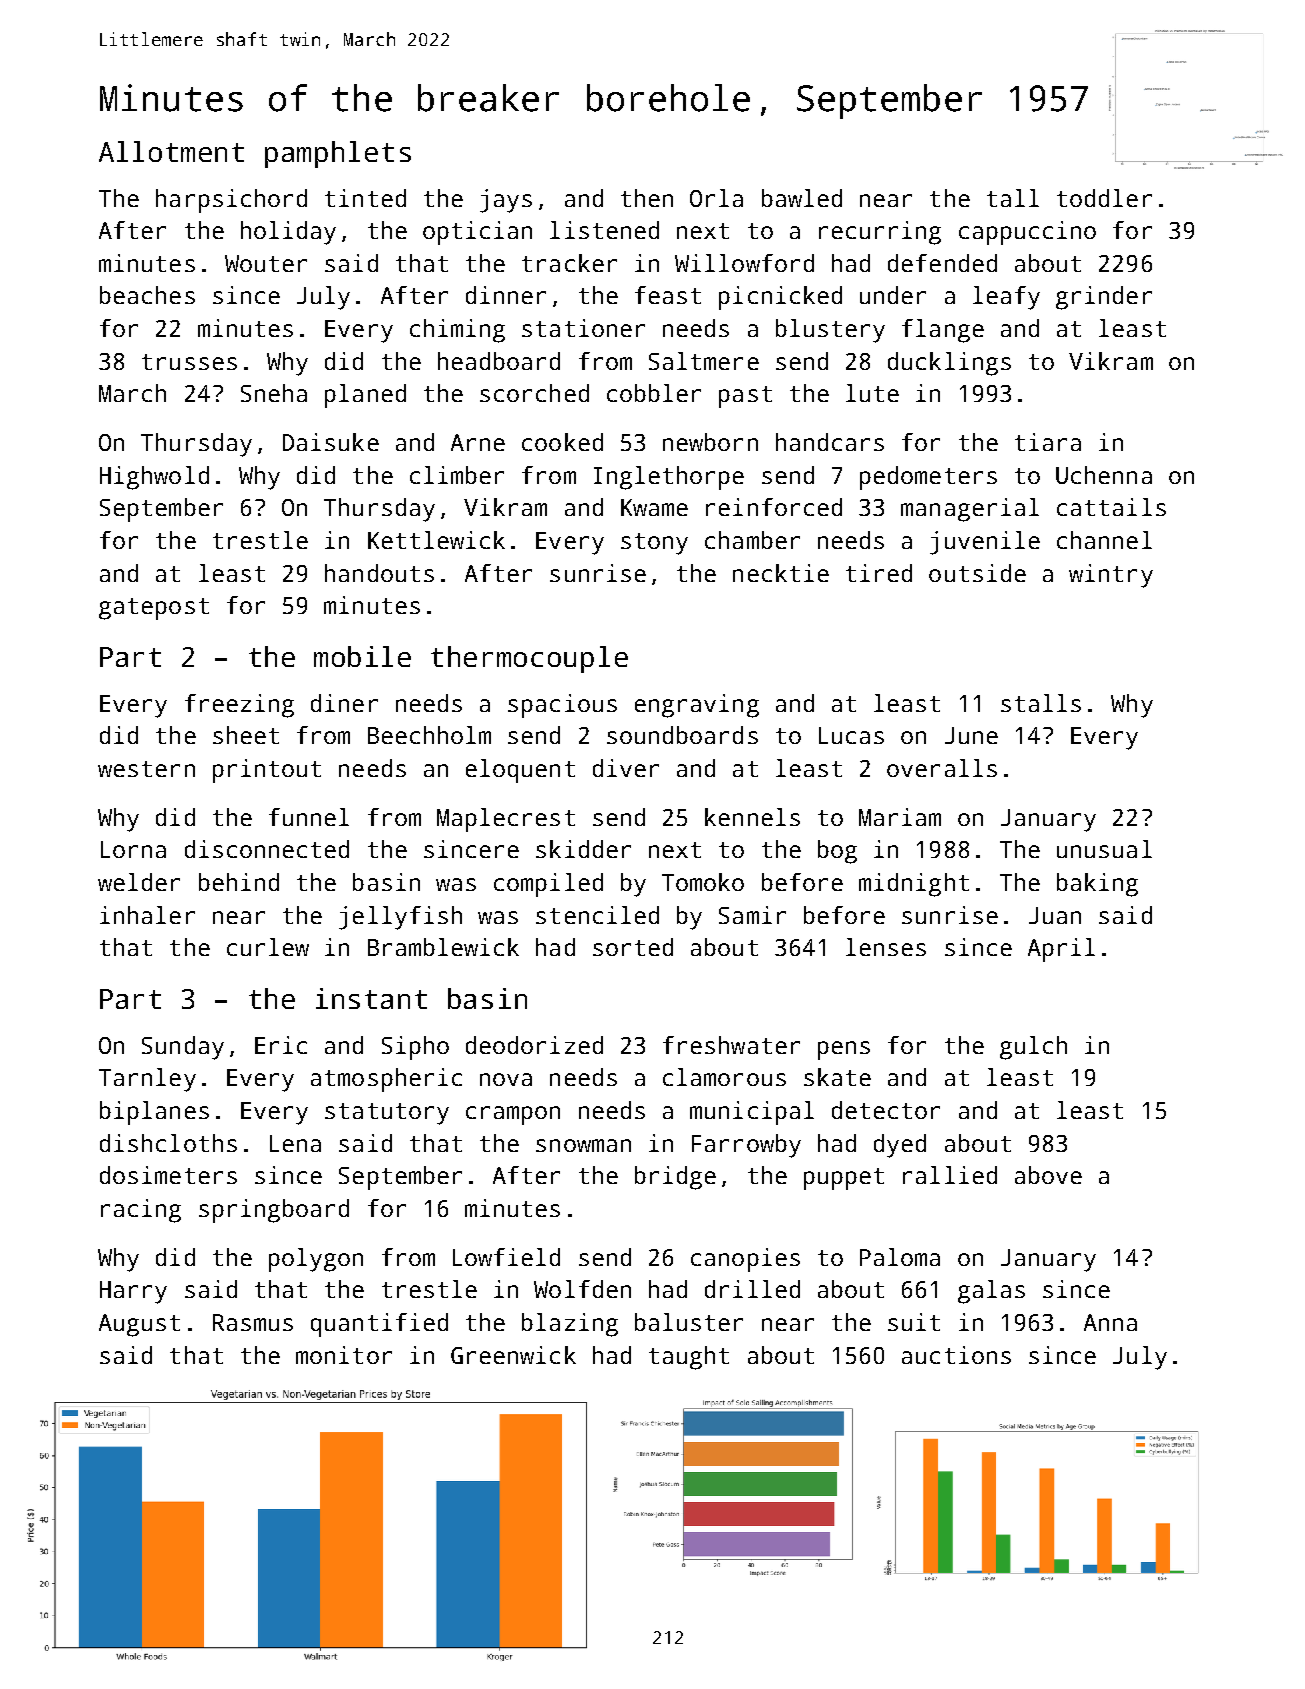  What do you see at coordinates (548, 885) in the image?
I see `compiled` at bounding box center [548, 885].
